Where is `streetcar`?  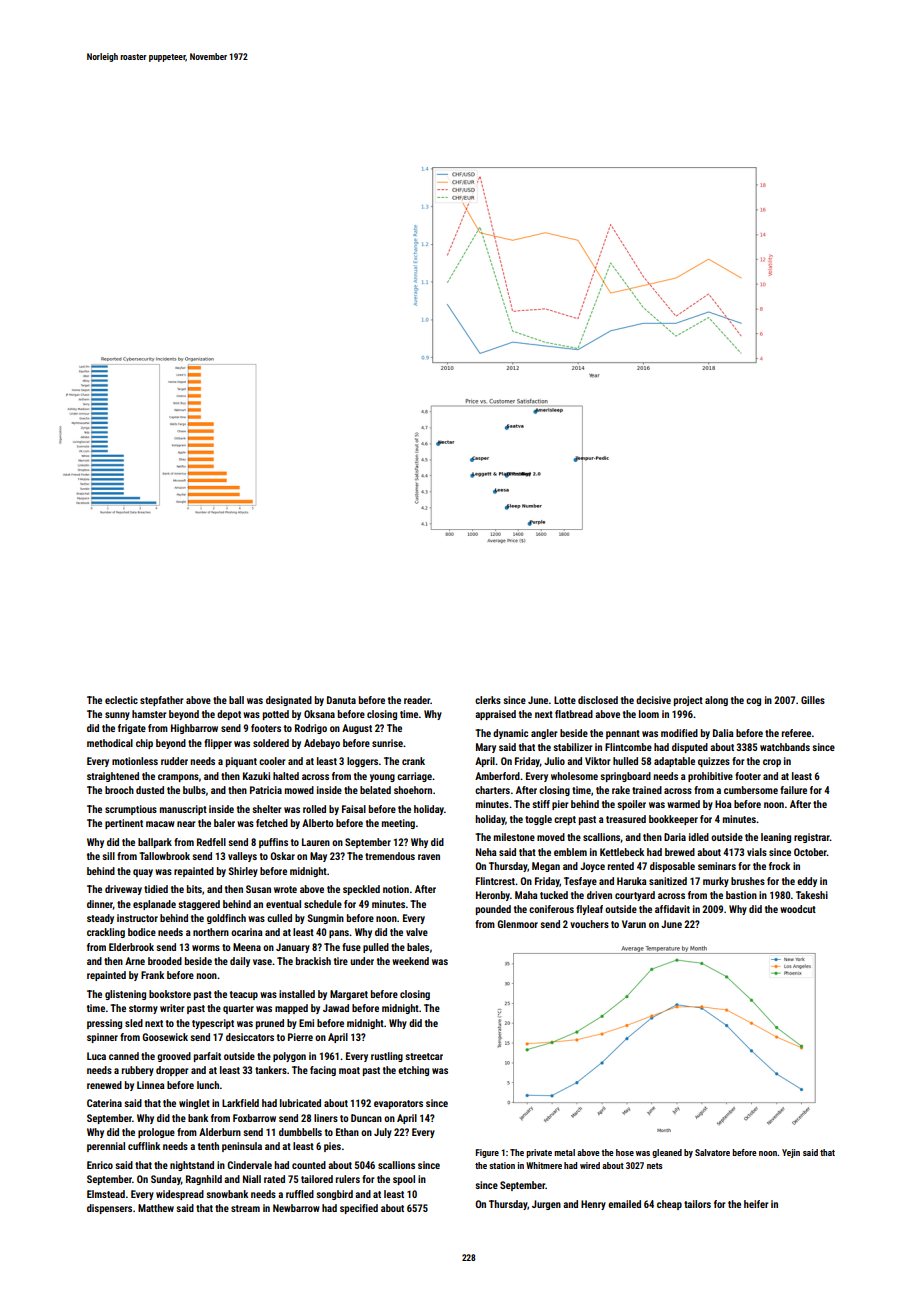 streetcar is located at coordinates (424, 1056).
